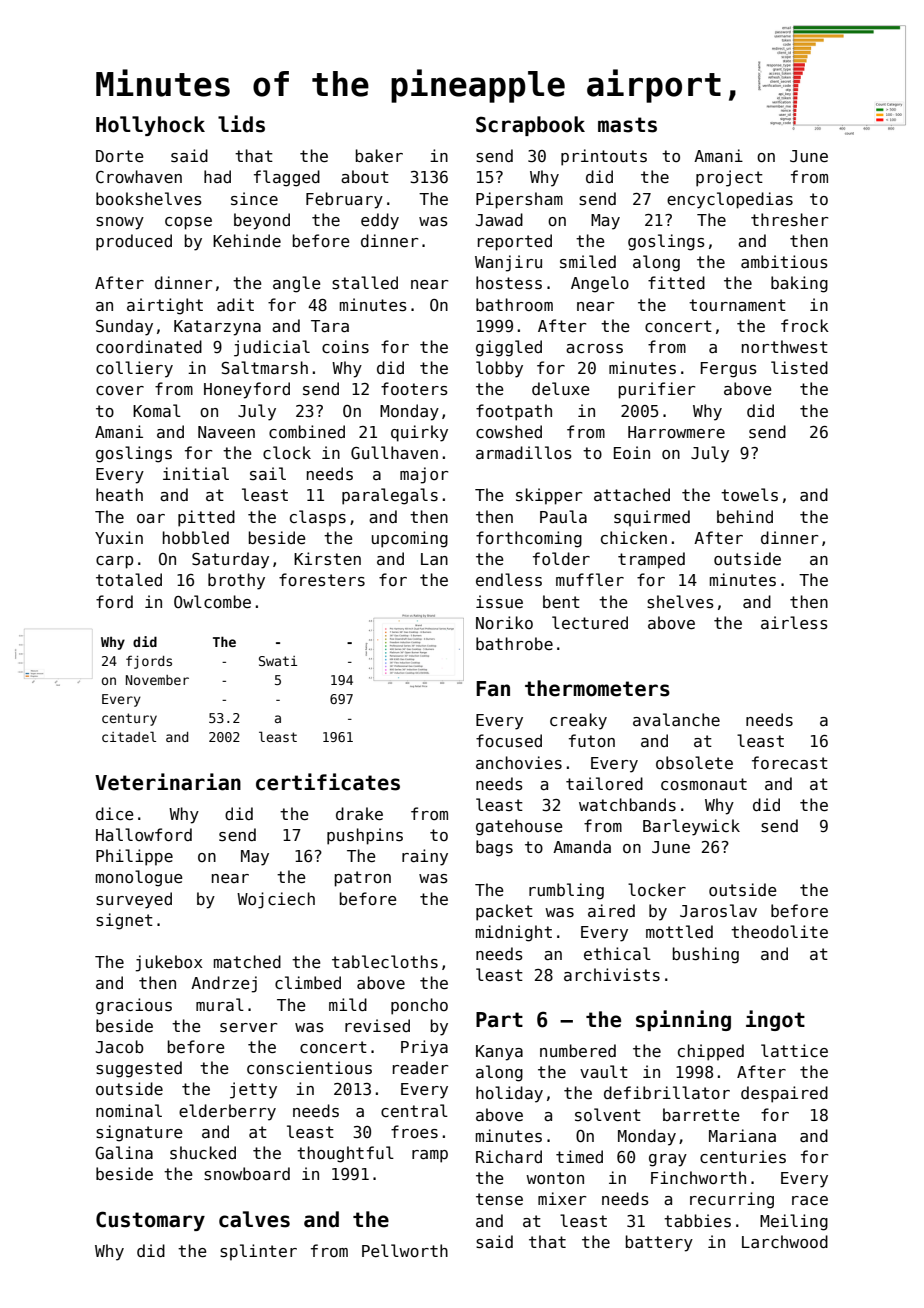  Describe the element at coordinates (262, 221) in the screenshot. I see `beyond` at that location.
